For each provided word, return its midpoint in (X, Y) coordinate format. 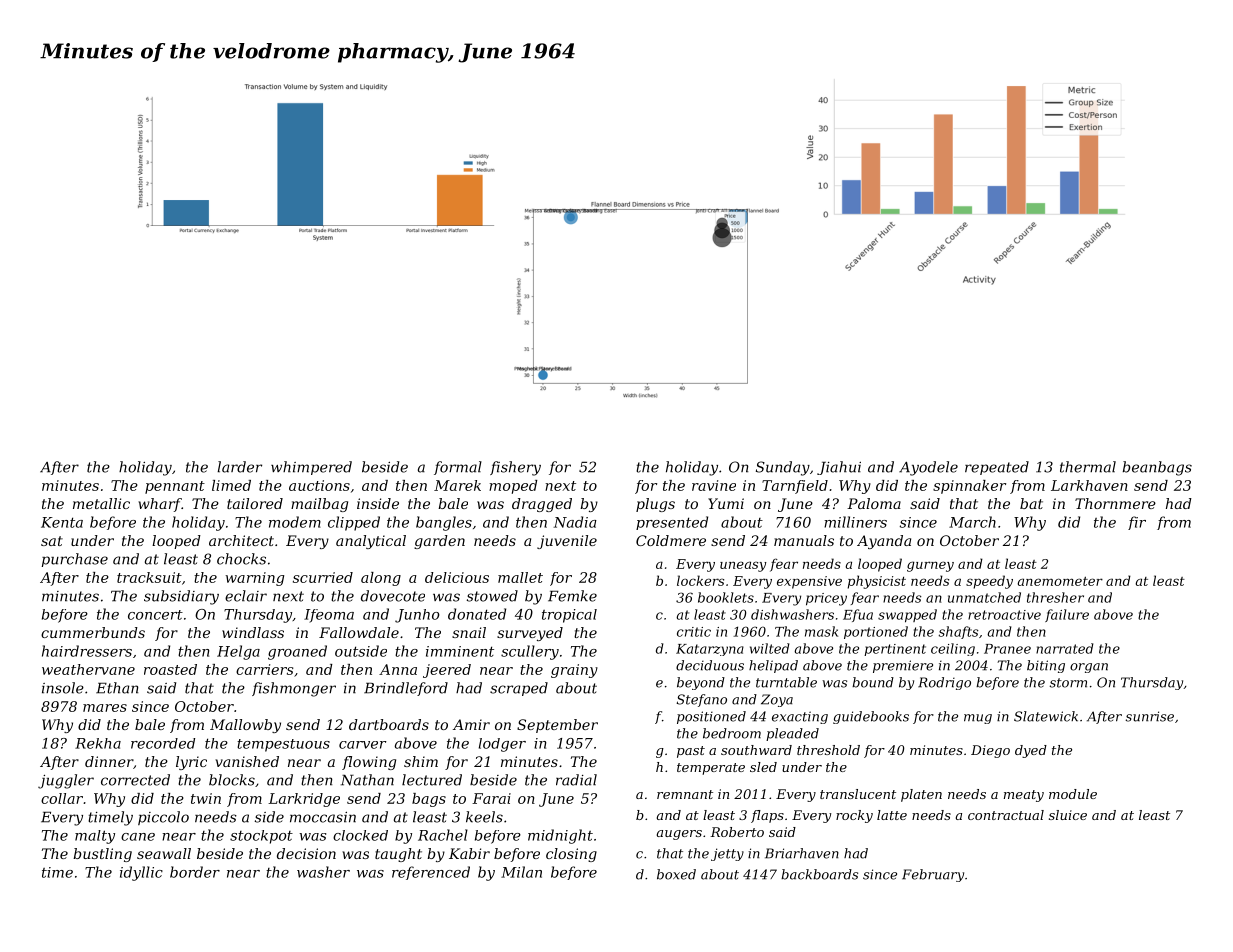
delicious (457, 577)
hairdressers (87, 651)
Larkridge (304, 800)
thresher (1055, 597)
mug (978, 719)
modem (295, 522)
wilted (769, 648)
